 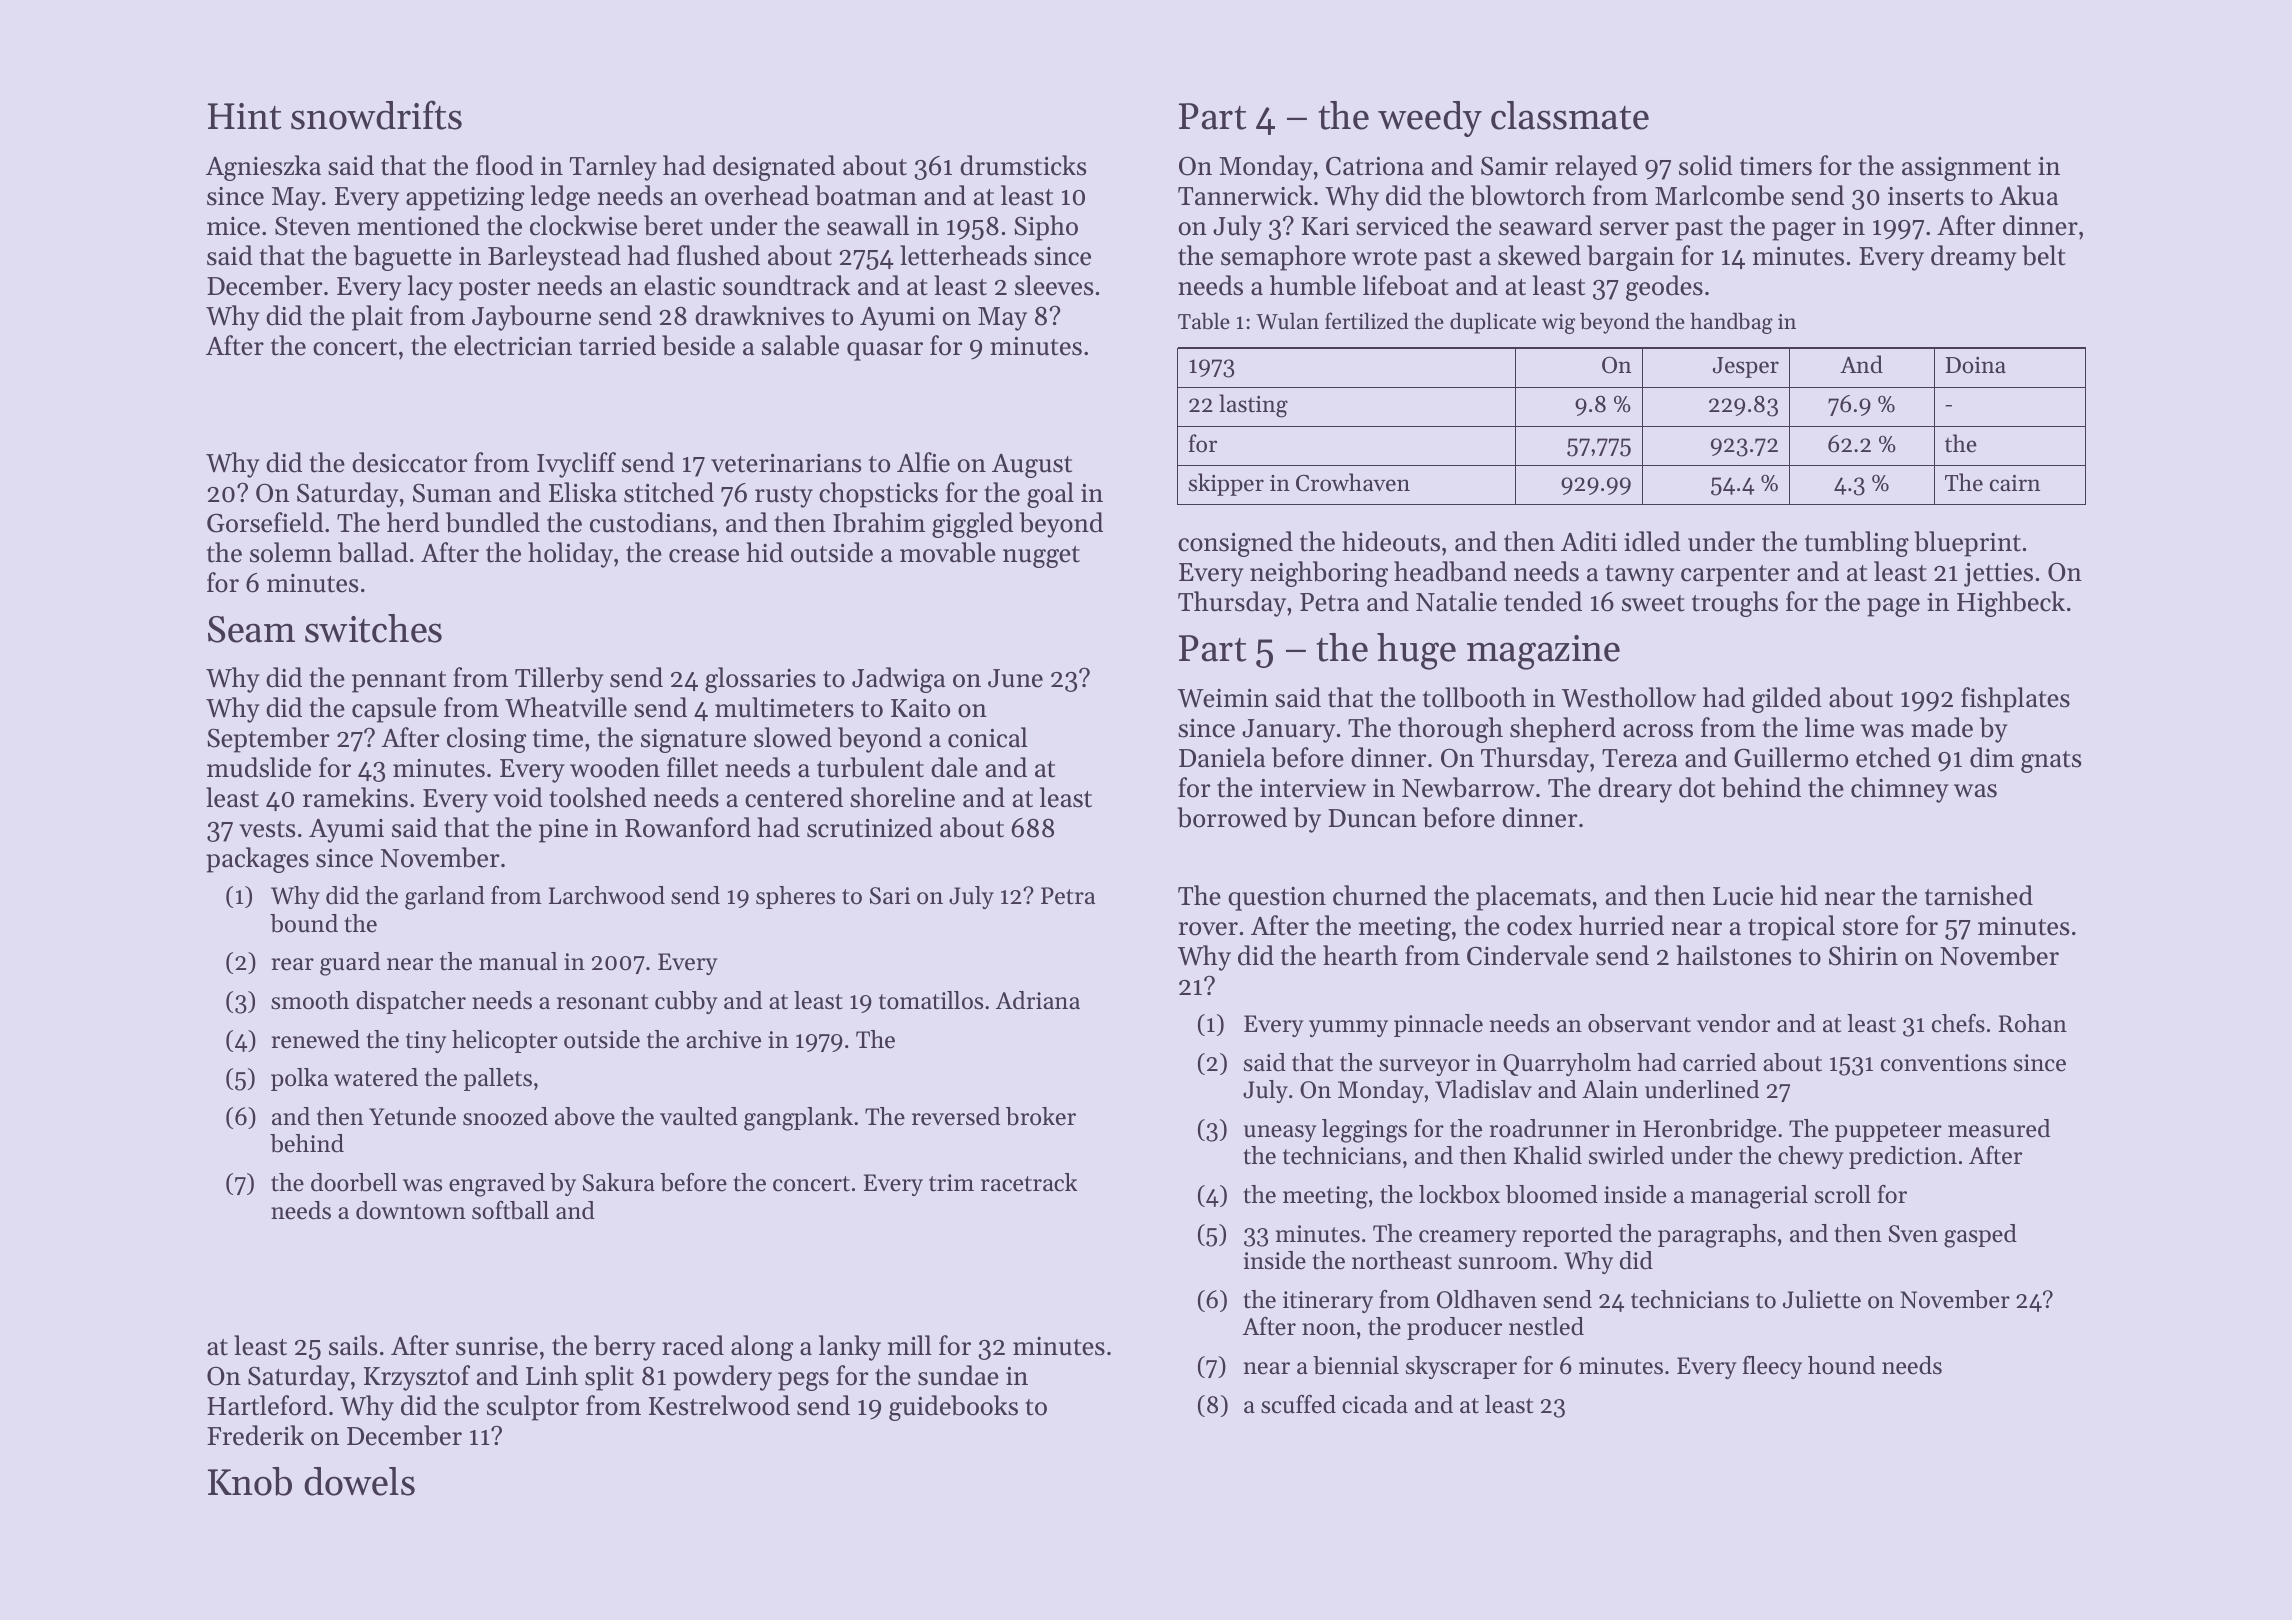 I want to click on June, so click(x=1015, y=678).
